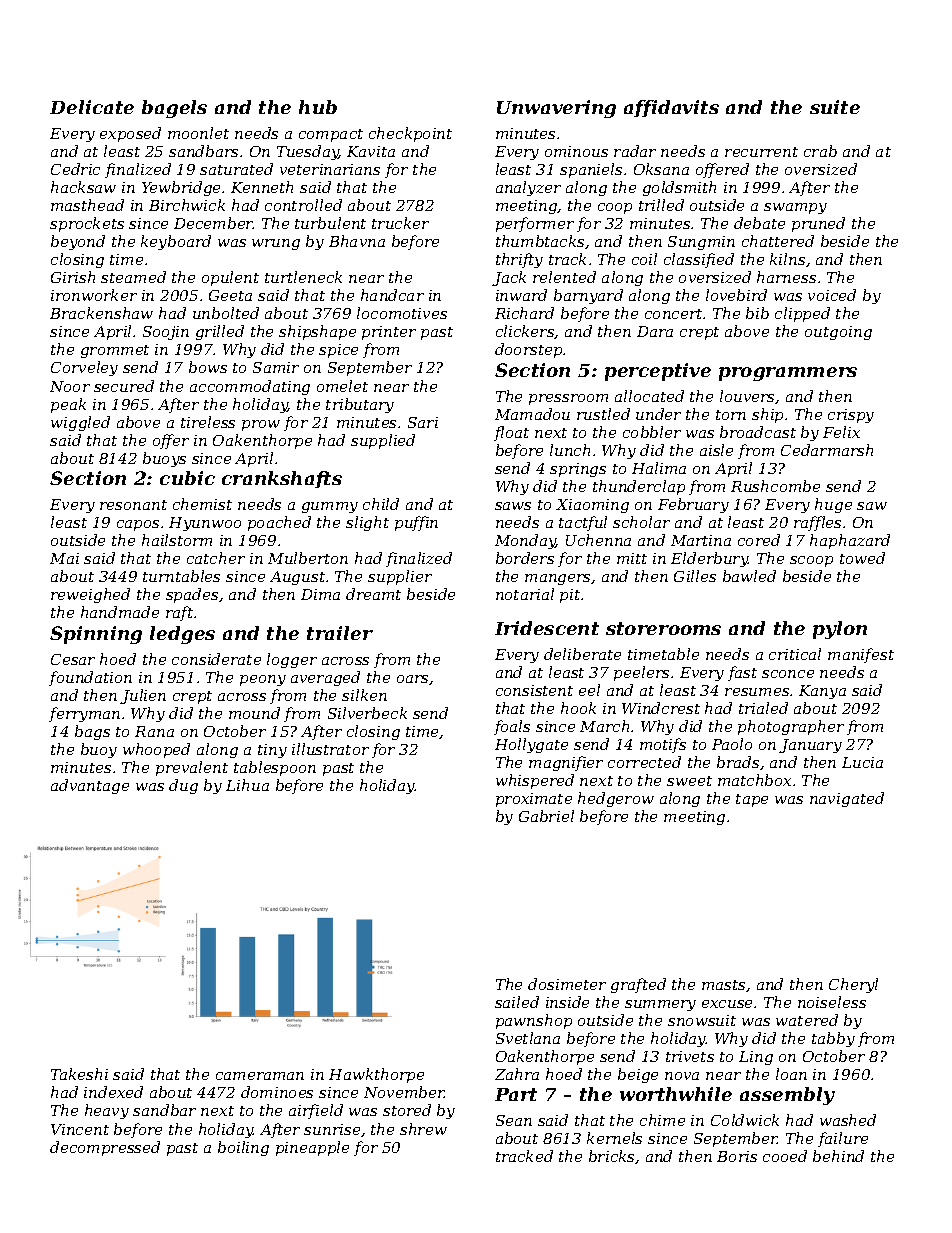 This page has height=1233, width=952. Describe the element at coordinates (247, 785) in the page. I see `Lihua` at that location.
